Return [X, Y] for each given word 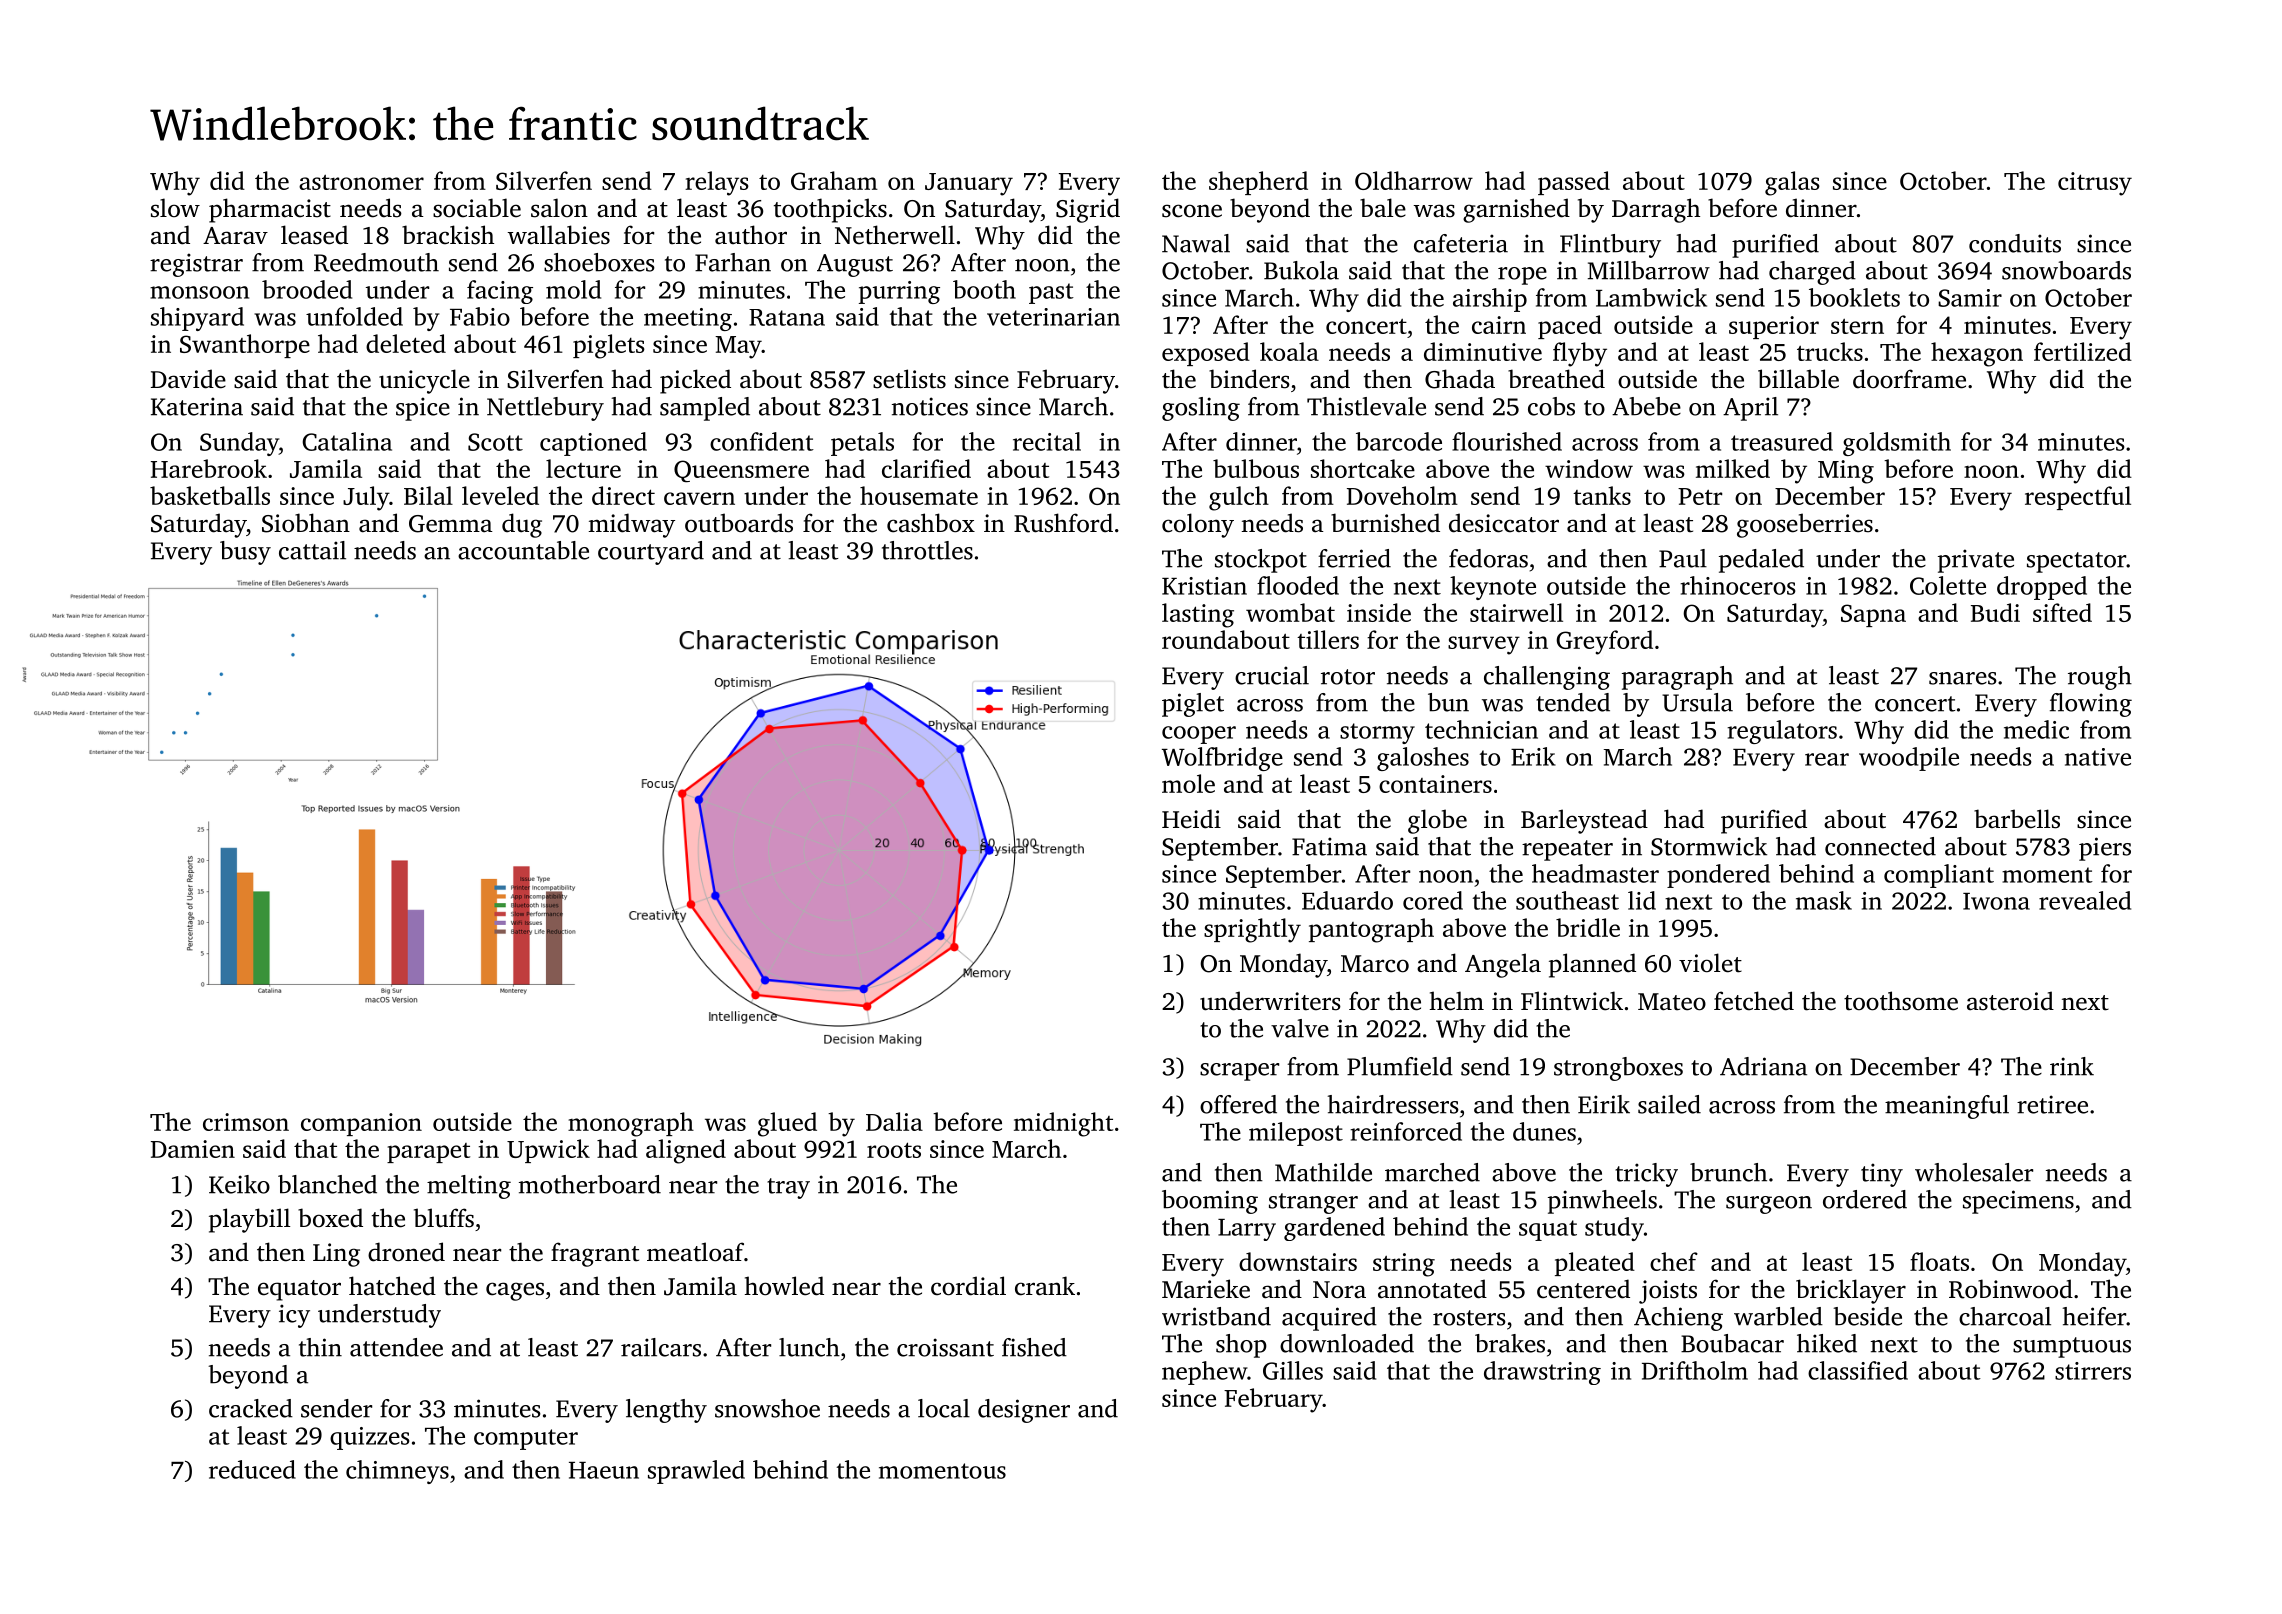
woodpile [1909, 759]
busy [245, 553]
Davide [188, 379]
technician [1481, 729]
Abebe [1646, 406]
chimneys [397, 1472]
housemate [919, 495]
